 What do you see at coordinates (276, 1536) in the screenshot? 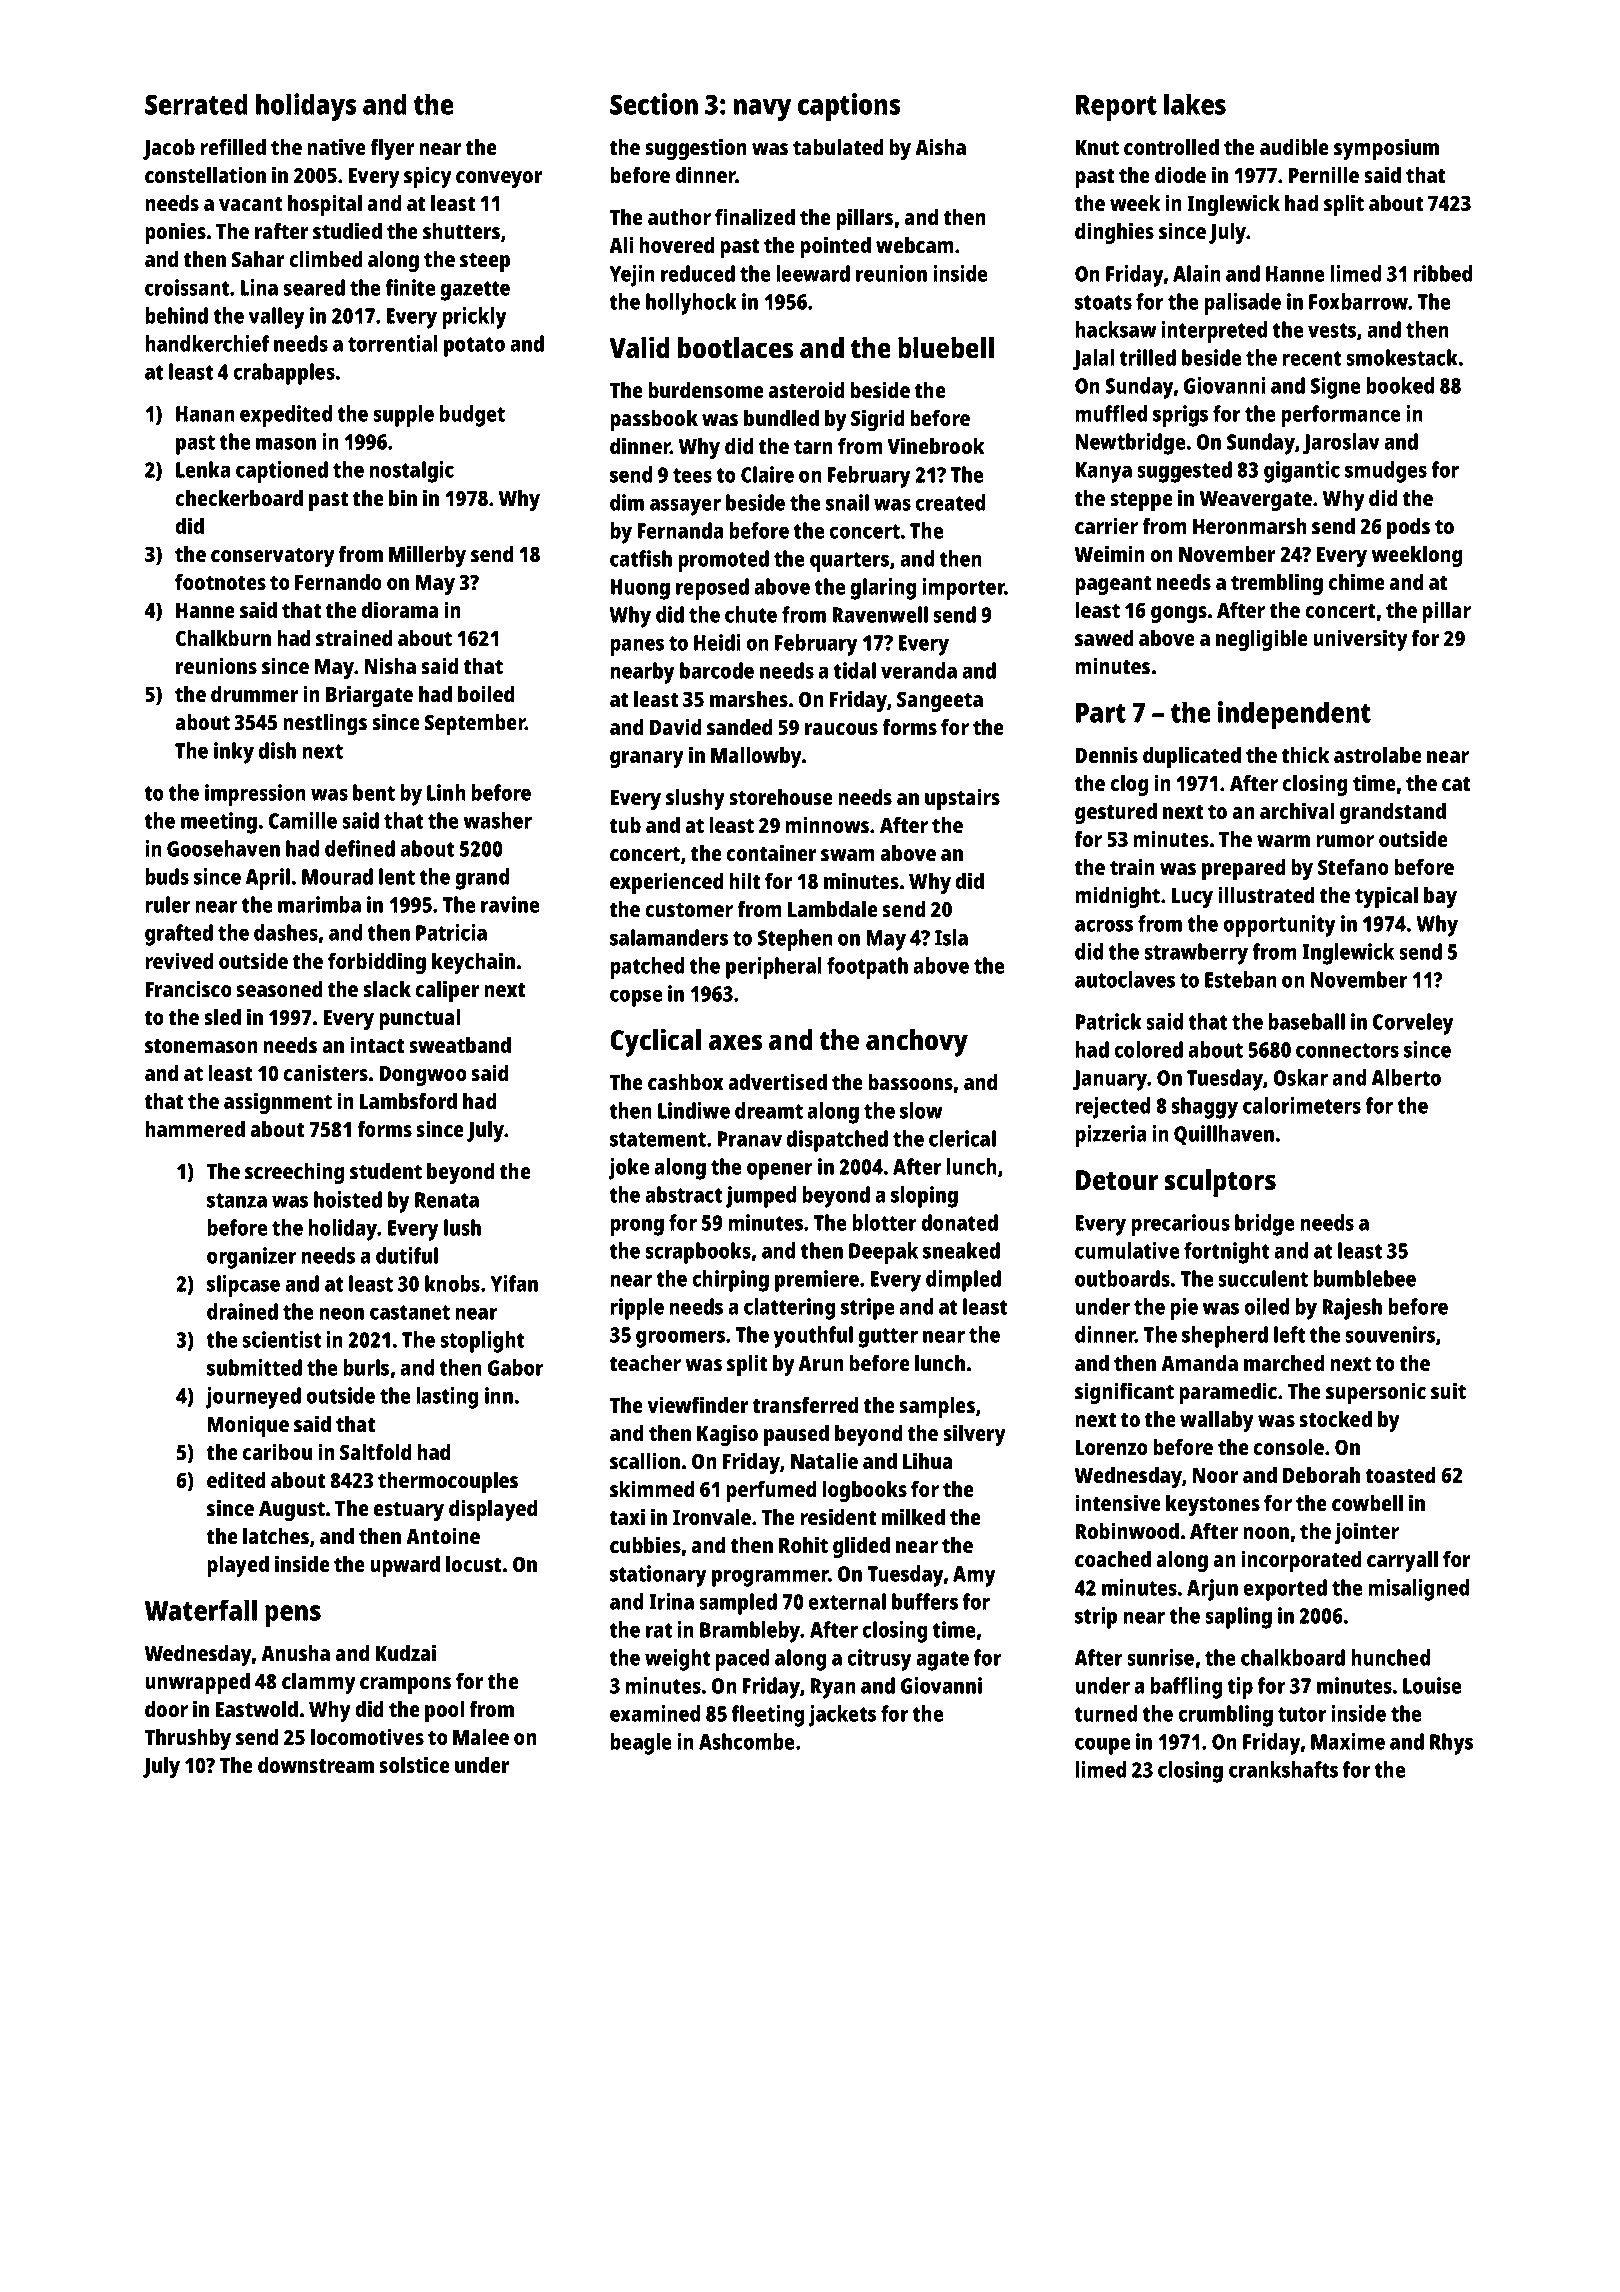
I see `latches` at bounding box center [276, 1536].
